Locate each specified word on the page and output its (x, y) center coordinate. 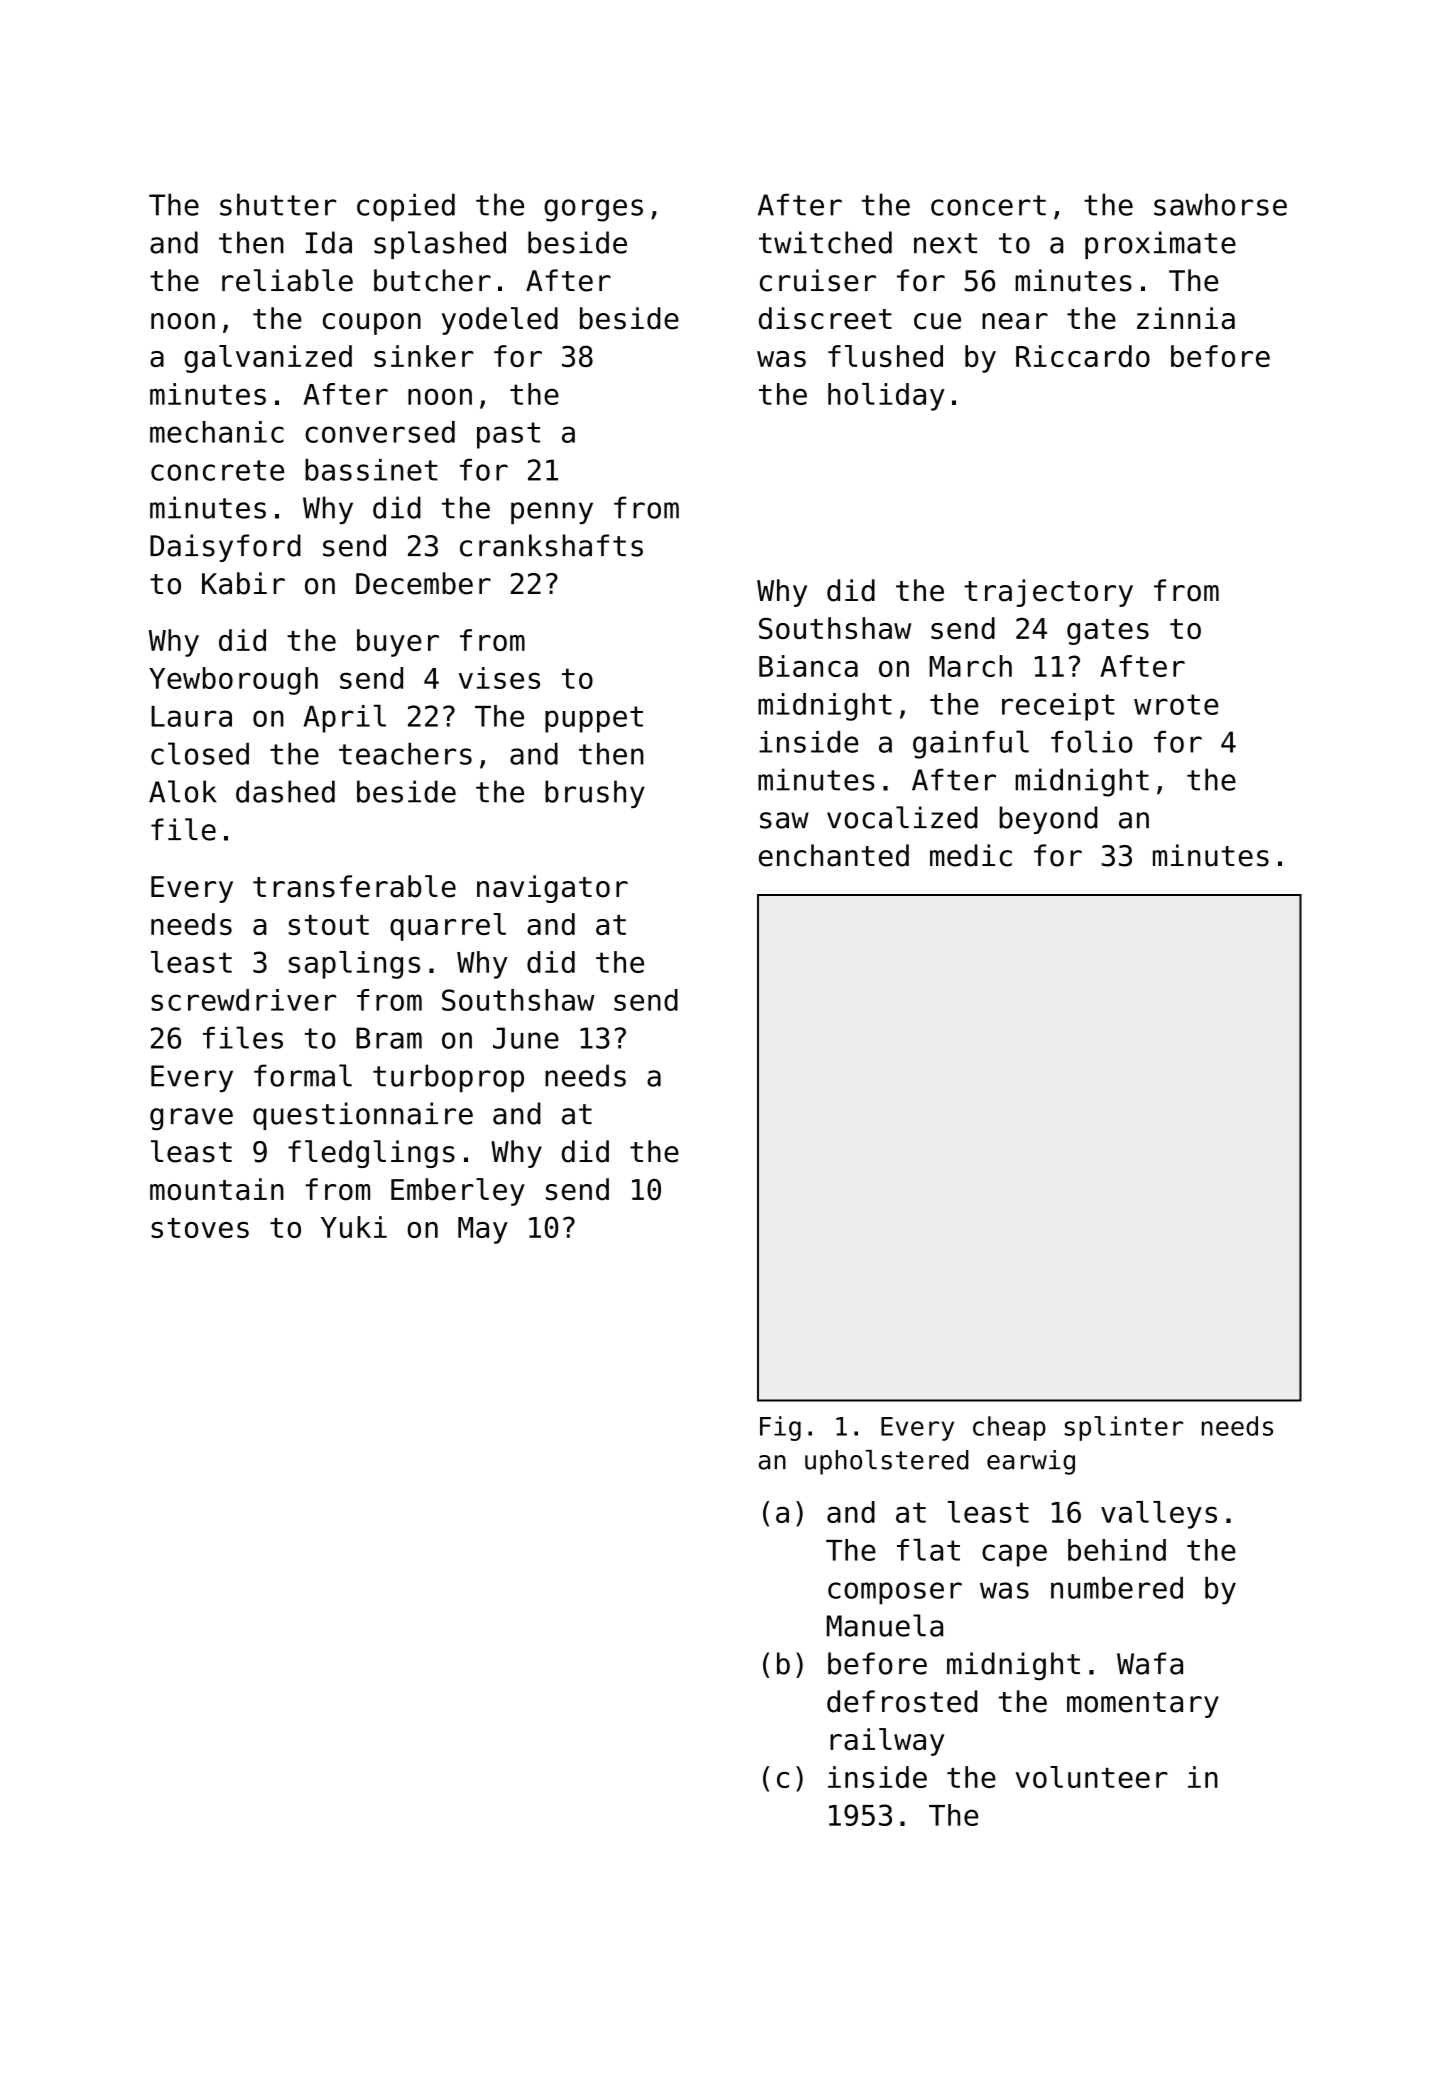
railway (887, 1742)
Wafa (1150, 1663)
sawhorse (1220, 204)
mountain (217, 1189)
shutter (278, 204)
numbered (1117, 1588)
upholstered (887, 1462)
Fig (780, 1428)
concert (988, 205)
